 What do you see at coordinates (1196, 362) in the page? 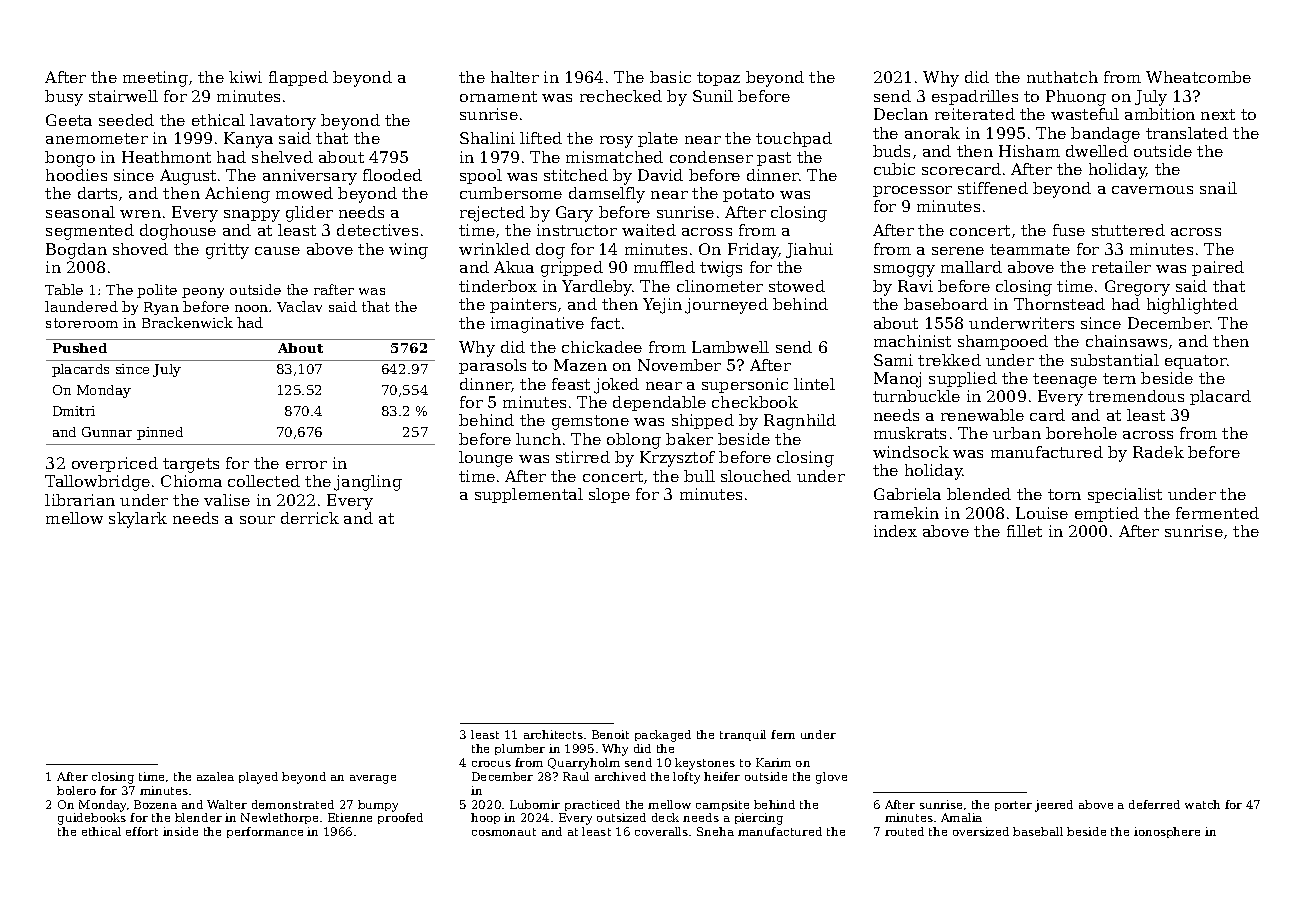
I see `equator` at bounding box center [1196, 362].
